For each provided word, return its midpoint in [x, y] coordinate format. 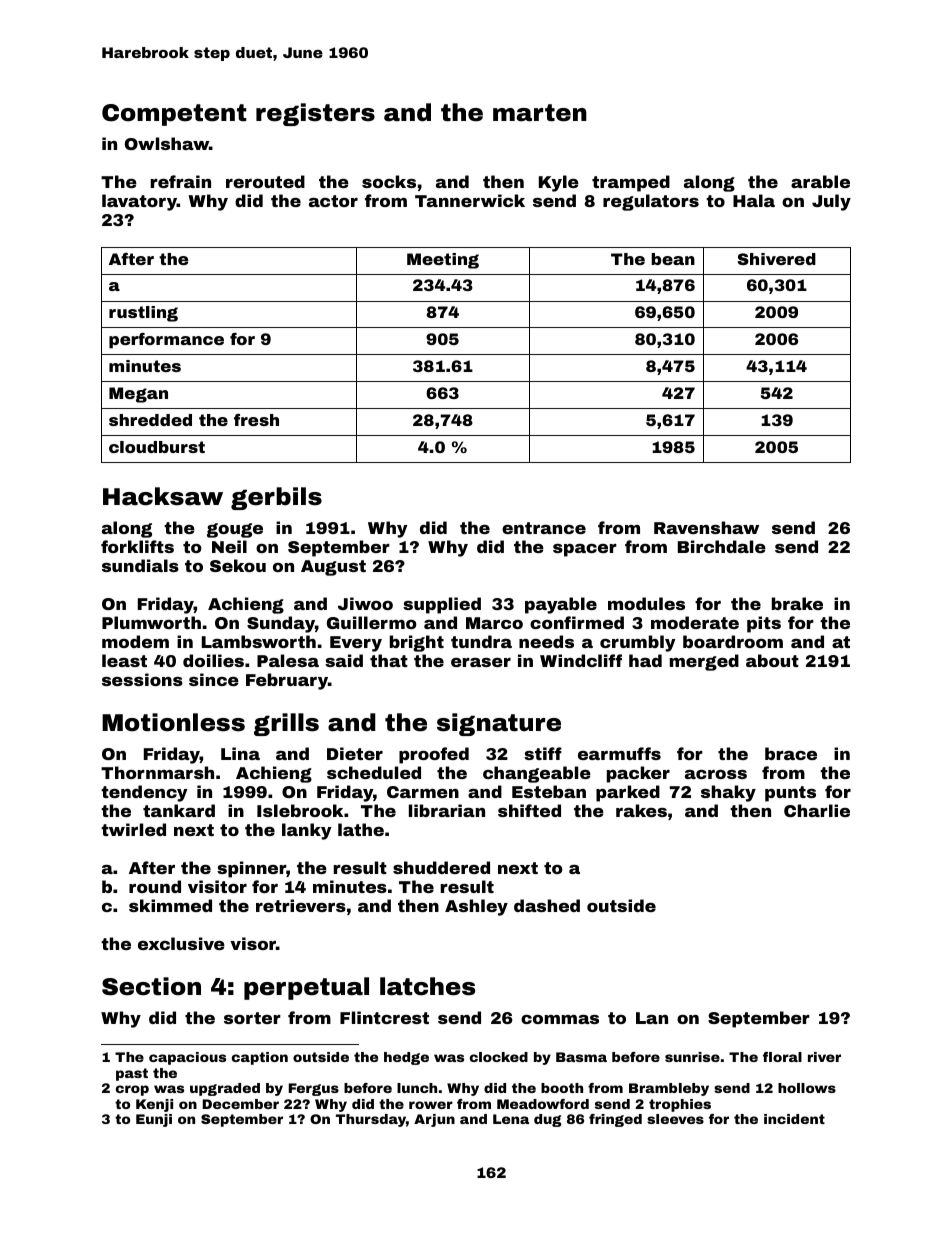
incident [794, 1119]
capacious [187, 1058]
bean [673, 259]
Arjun [434, 1120]
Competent [174, 115]
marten [540, 113]
